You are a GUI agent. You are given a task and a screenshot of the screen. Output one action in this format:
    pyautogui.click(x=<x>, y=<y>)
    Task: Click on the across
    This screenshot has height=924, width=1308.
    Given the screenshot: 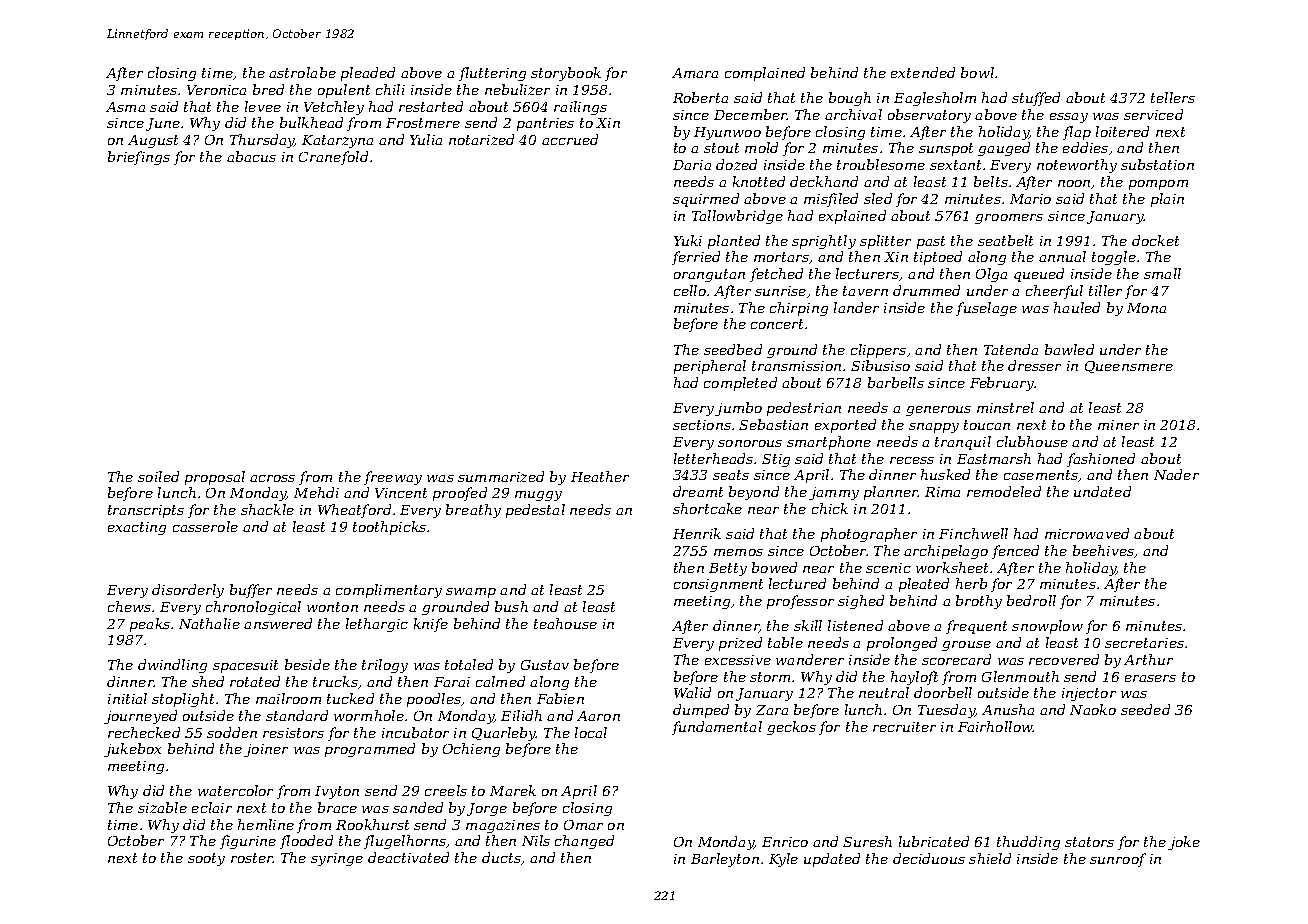 What is the action you would take?
    pyautogui.click(x=272, y=478)
